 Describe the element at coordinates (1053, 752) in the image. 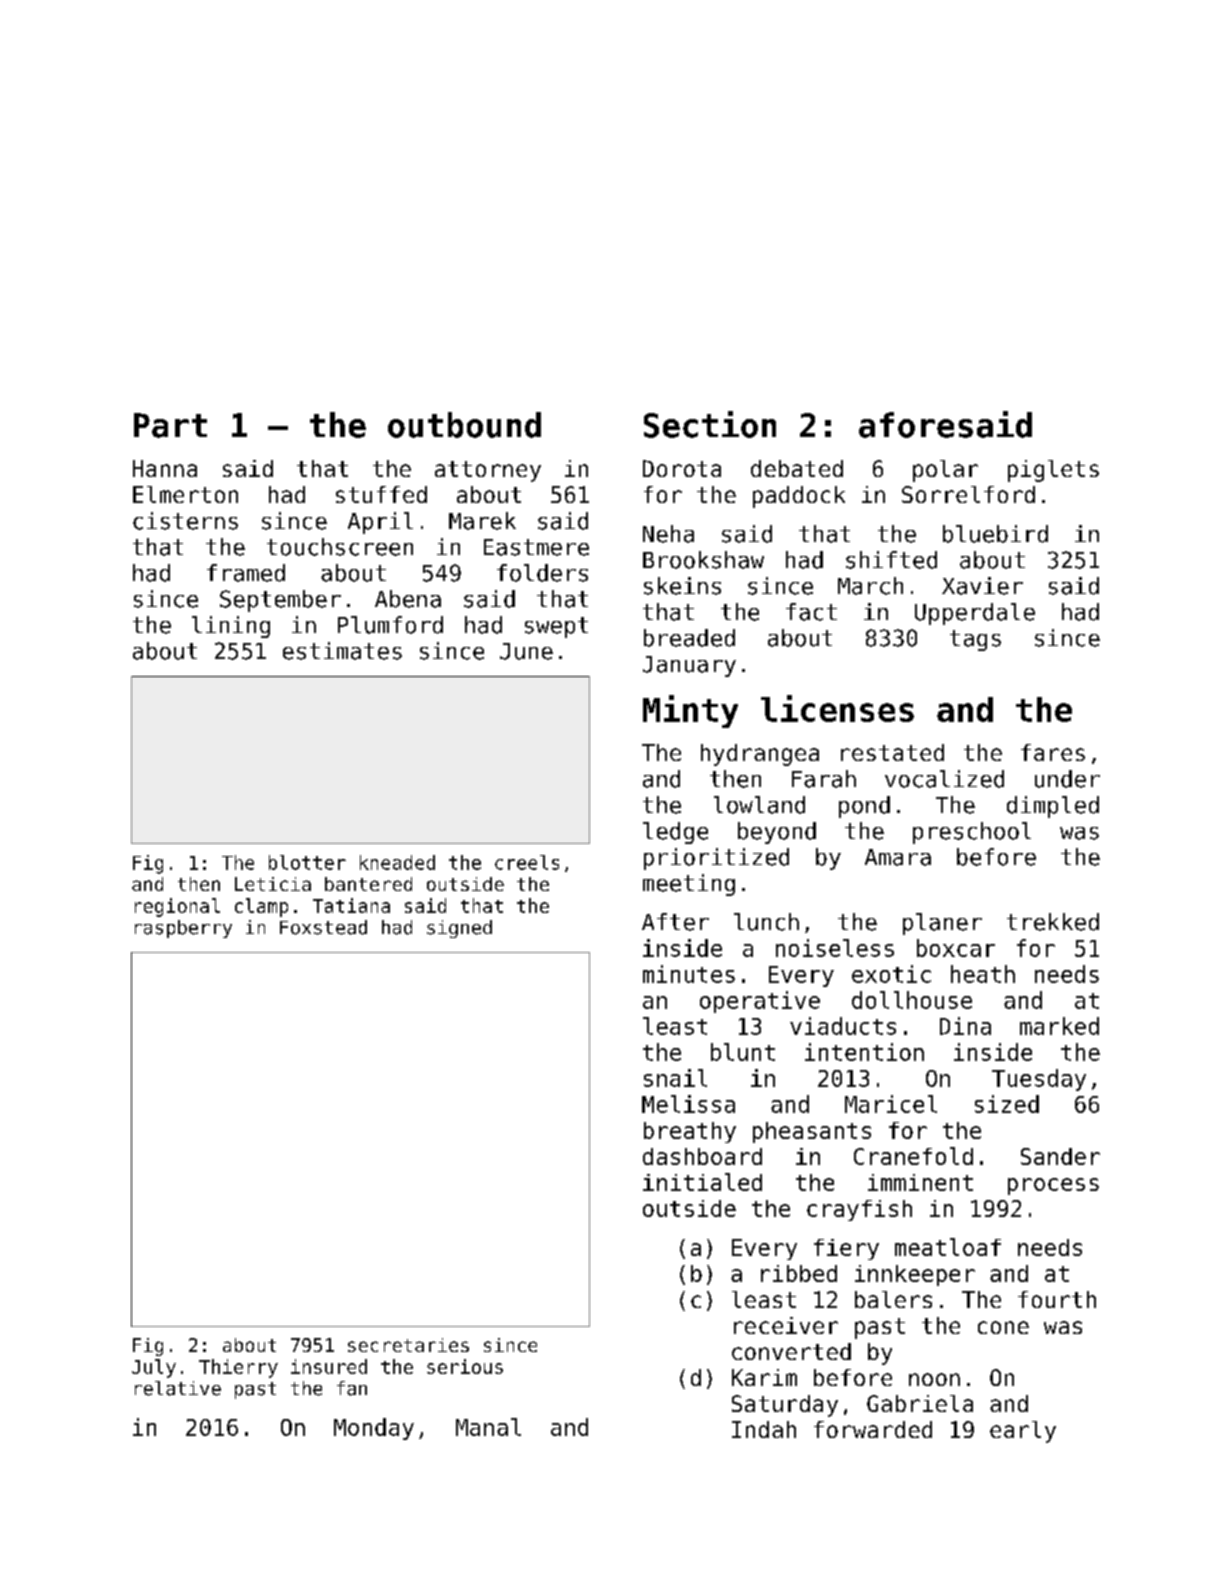

I see `fares` at that location.
